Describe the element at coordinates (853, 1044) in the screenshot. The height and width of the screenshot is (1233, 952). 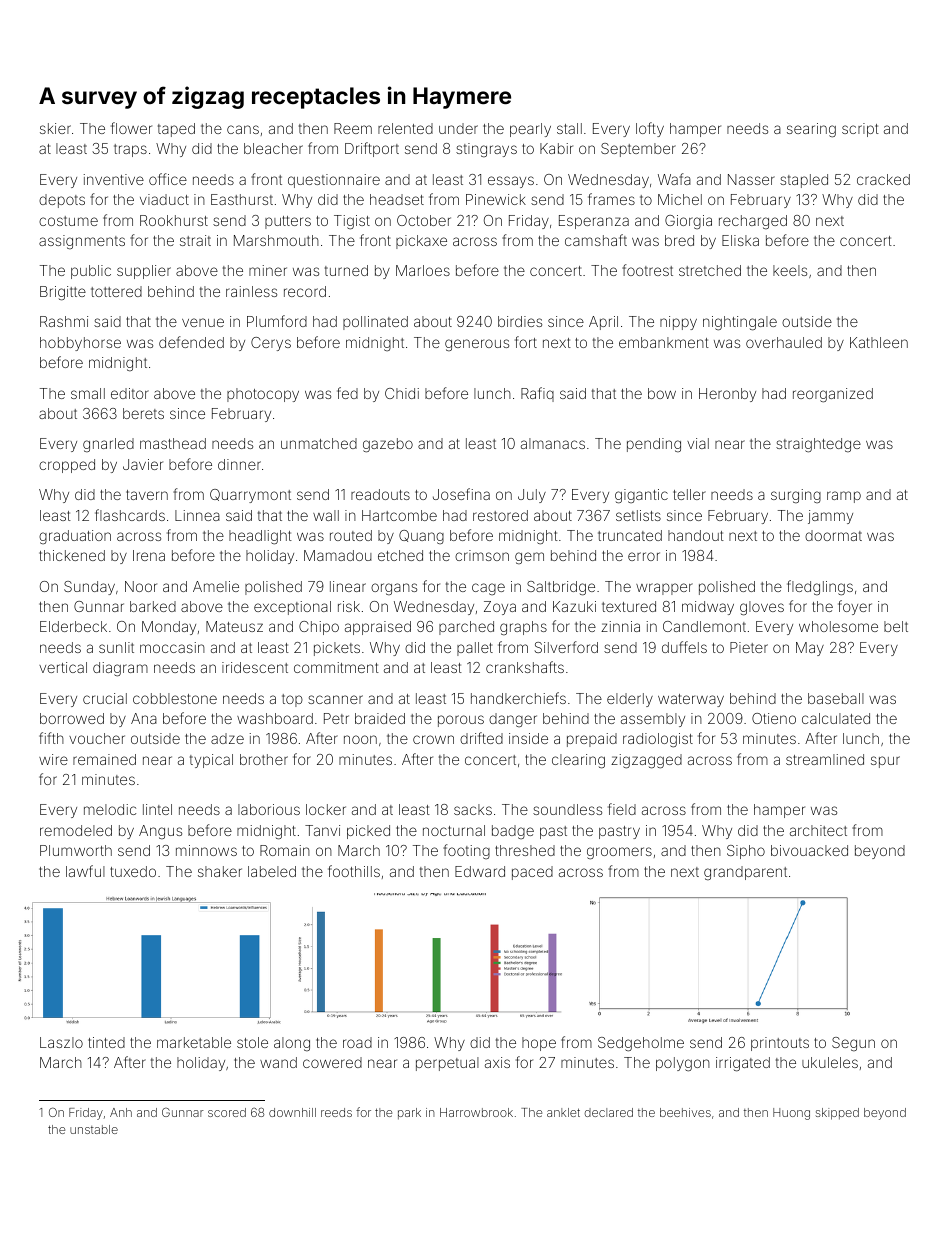
I see `Segun` at that location.
